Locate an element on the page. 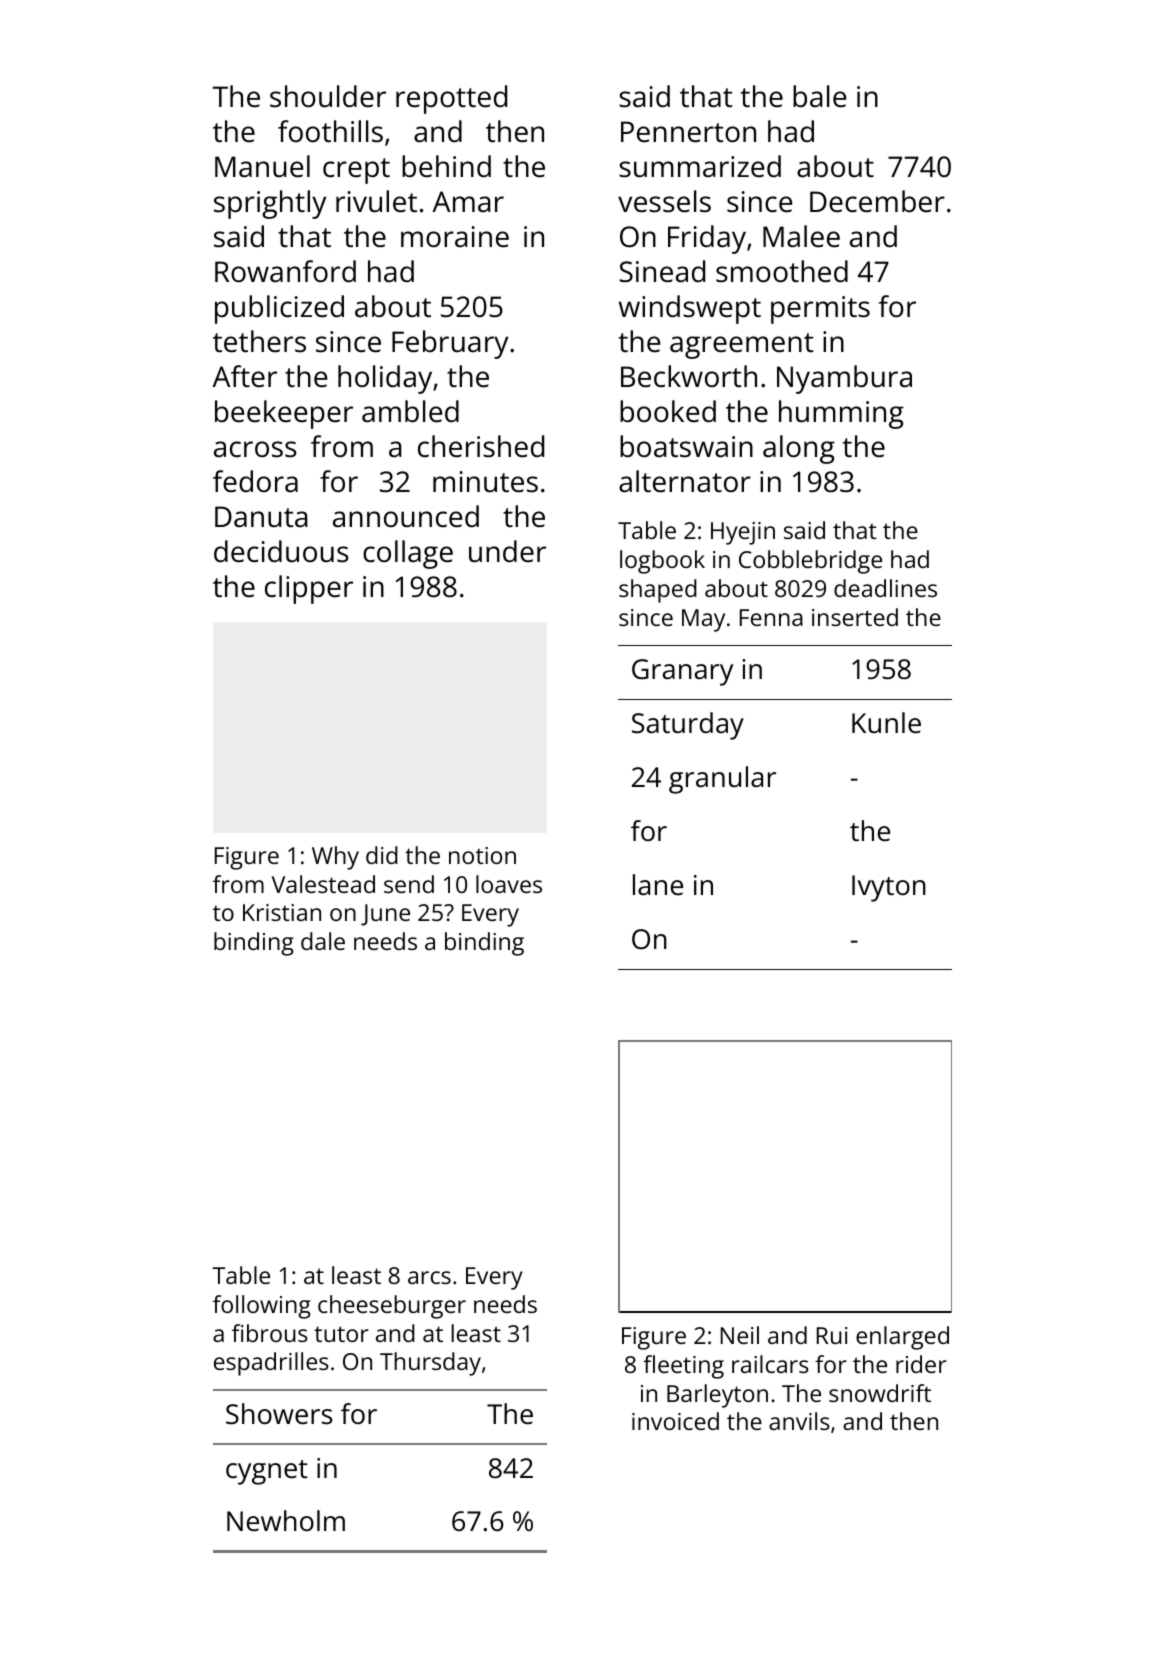  espadrilles is located at coordinates (271, 1364).
